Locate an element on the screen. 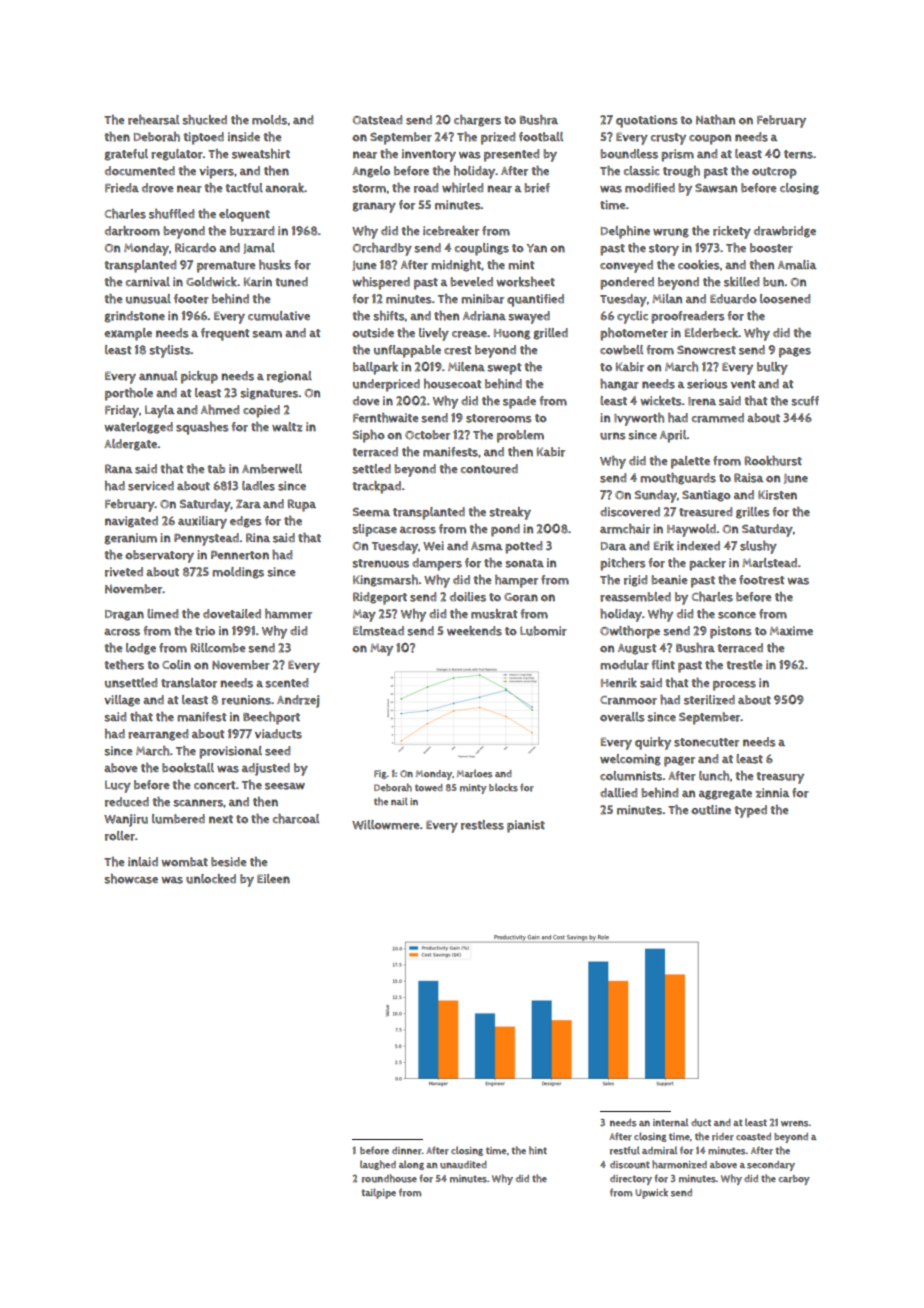 The height and width of the screenshot is (1308, 924). chargers is located at coordinates (477, 121).
